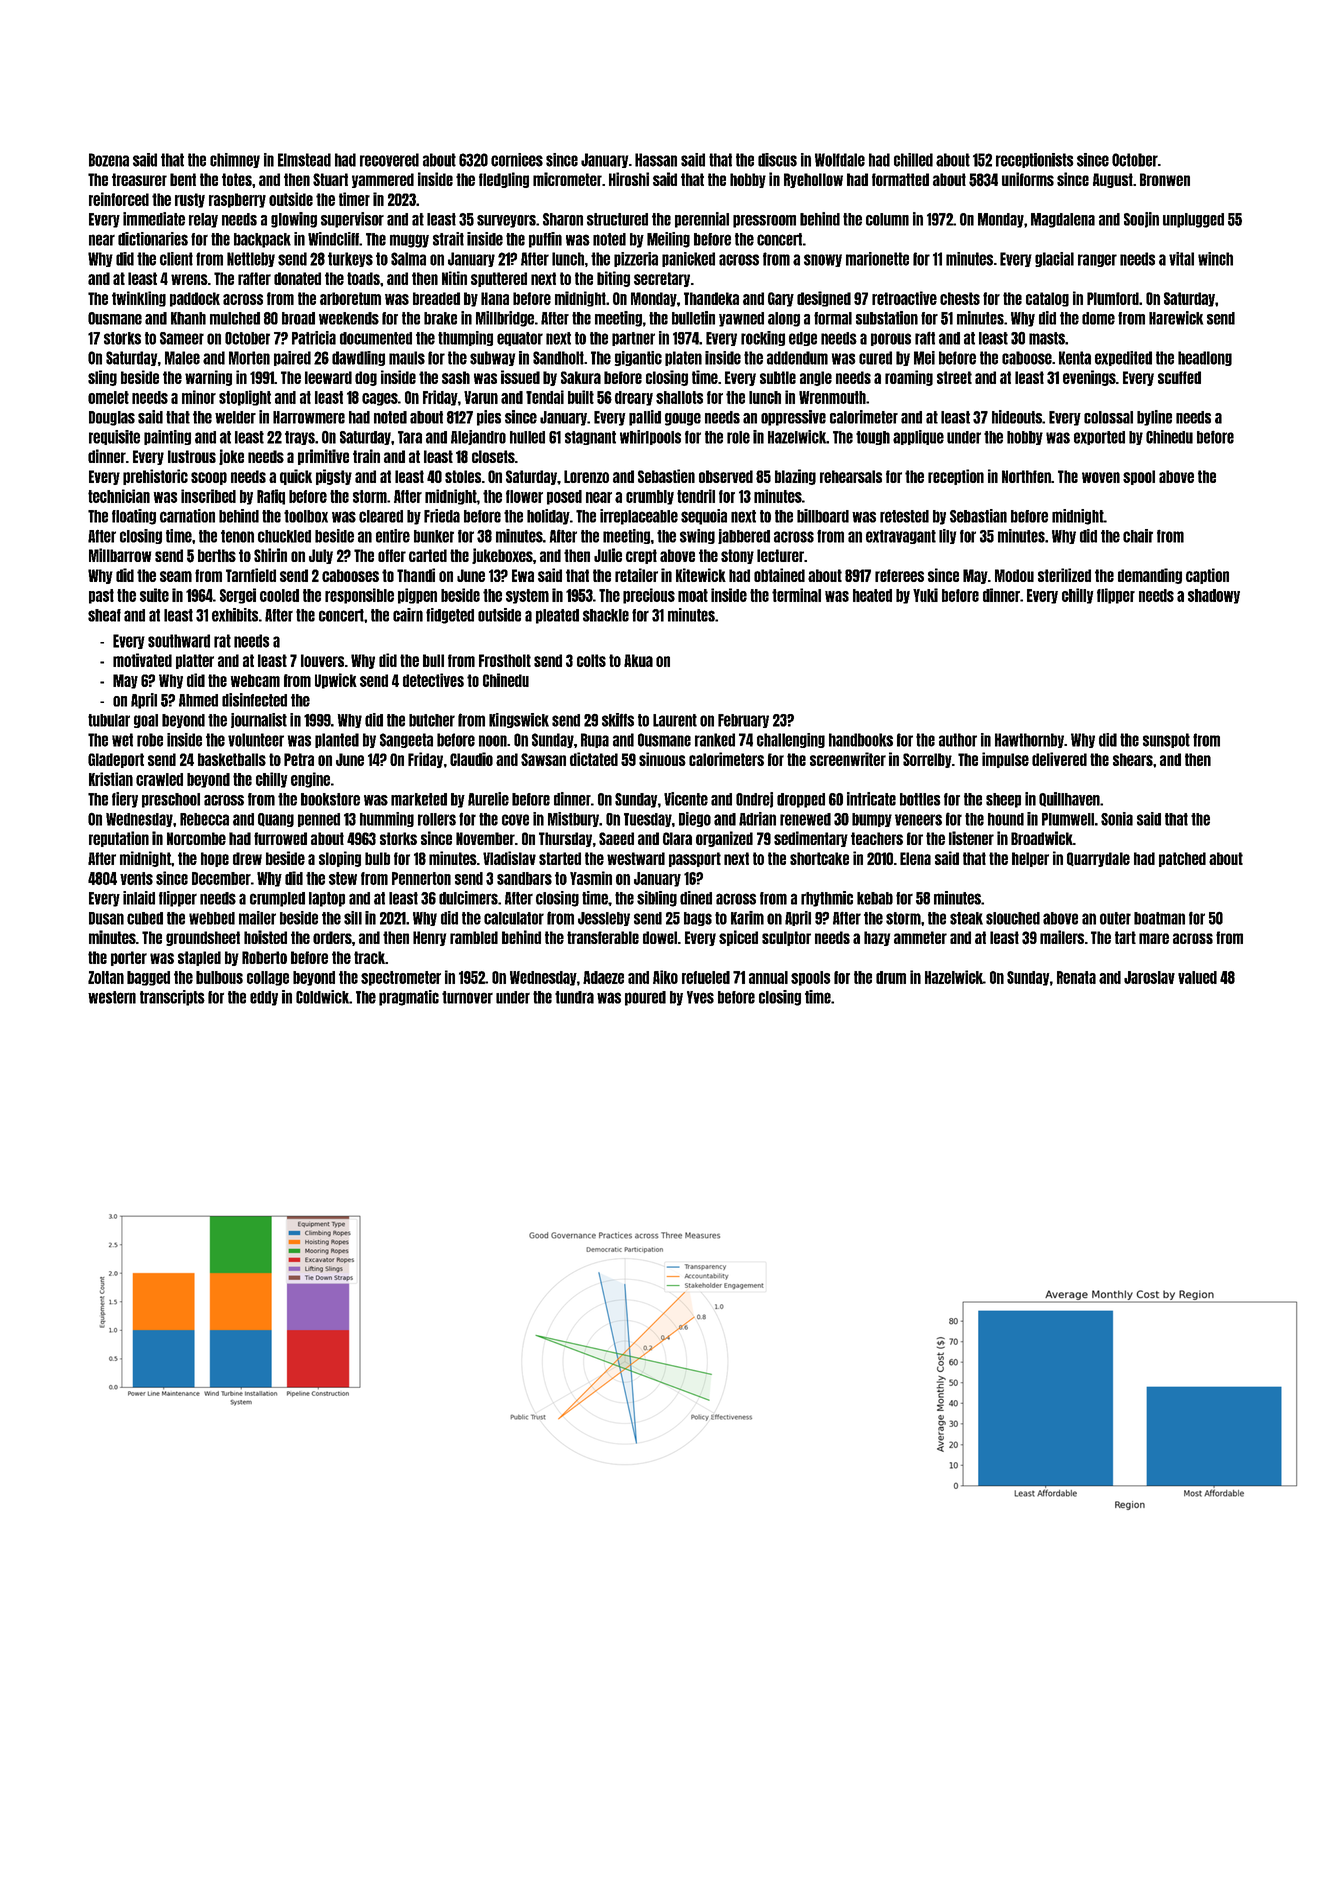 Image resolution: width=1333 pixels, height=1885 pixels. Describe the element at coordinates (1117, 819) in the page. I see `Sonia` at that location.
